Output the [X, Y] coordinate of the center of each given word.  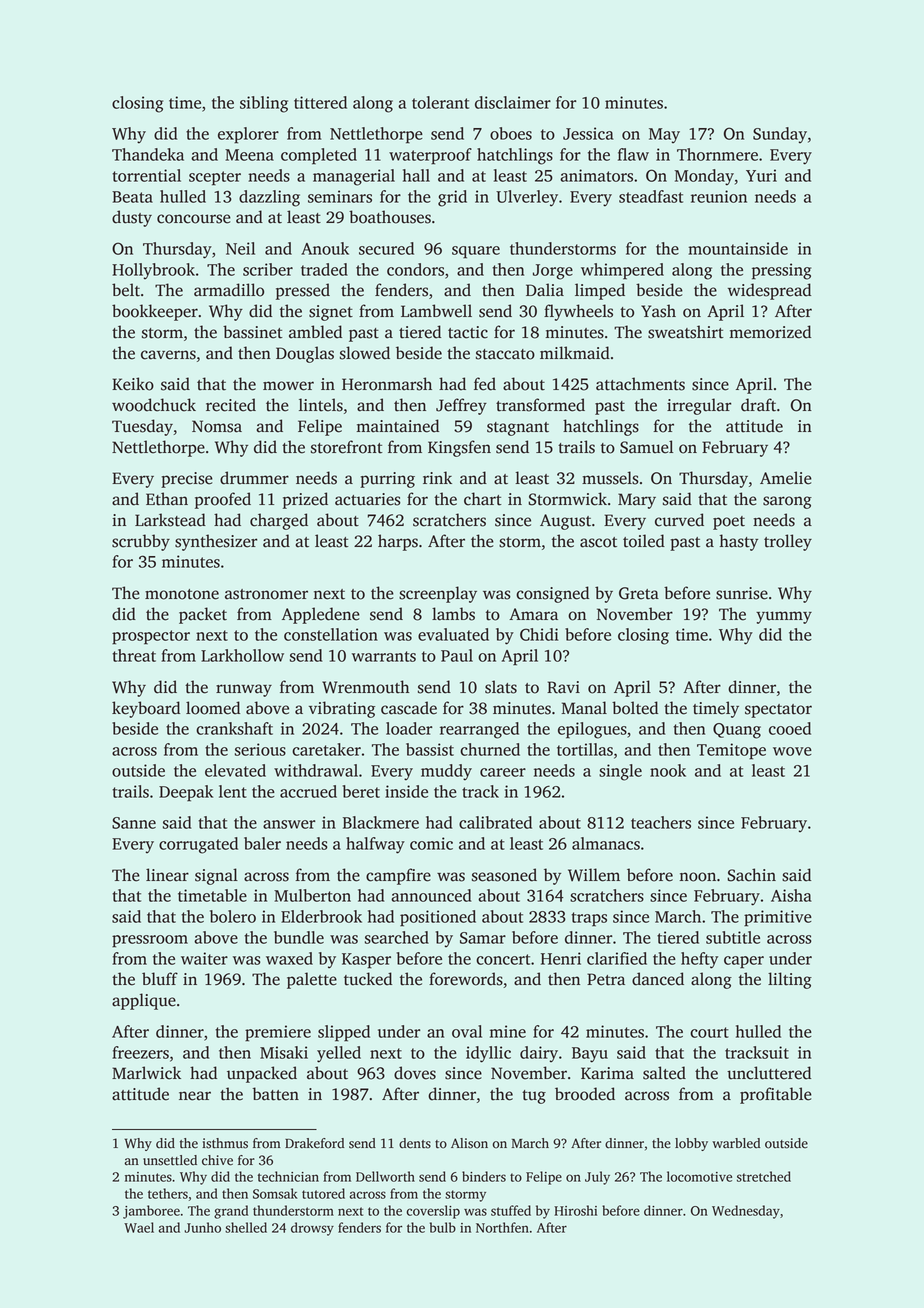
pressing [781, 271]
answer [289, 824]
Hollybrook [153, 271]
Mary [637, 501]
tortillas [585, 749]
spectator [778, 711]
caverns [168, 355]
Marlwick [146, 1073]
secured [386, 248]
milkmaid [575, 353]
